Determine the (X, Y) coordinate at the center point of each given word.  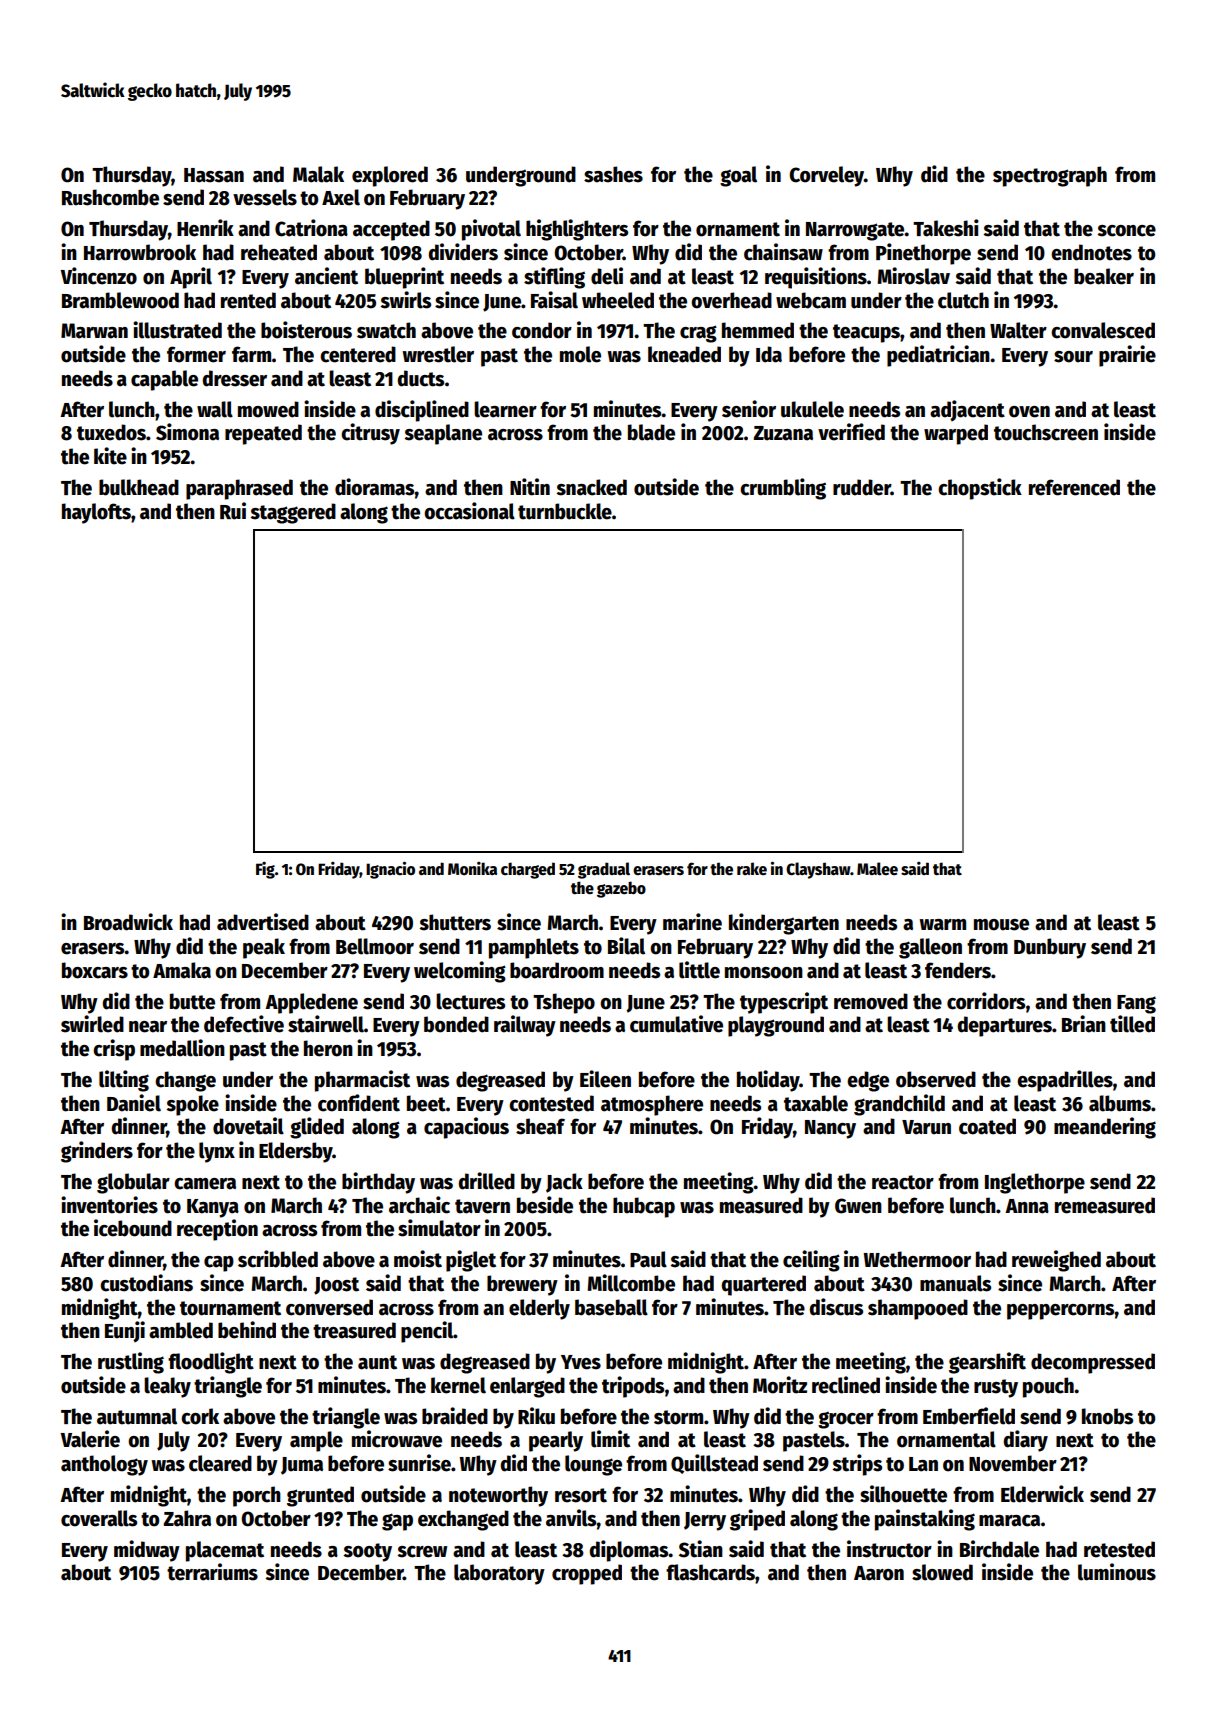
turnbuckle (565, 511)
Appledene (311, 1003)
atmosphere (652, 1105)
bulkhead (139, 487)
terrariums (212, 1572)
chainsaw (783, 252)
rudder (862, 487)
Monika (472, 868)
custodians (146, 1283)
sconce (1126, 231)
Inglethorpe (1035, 1183)
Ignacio (390, 870)
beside (545, 1205)
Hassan (214, 175)
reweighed (1056, 1261)
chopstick (980, 489)
